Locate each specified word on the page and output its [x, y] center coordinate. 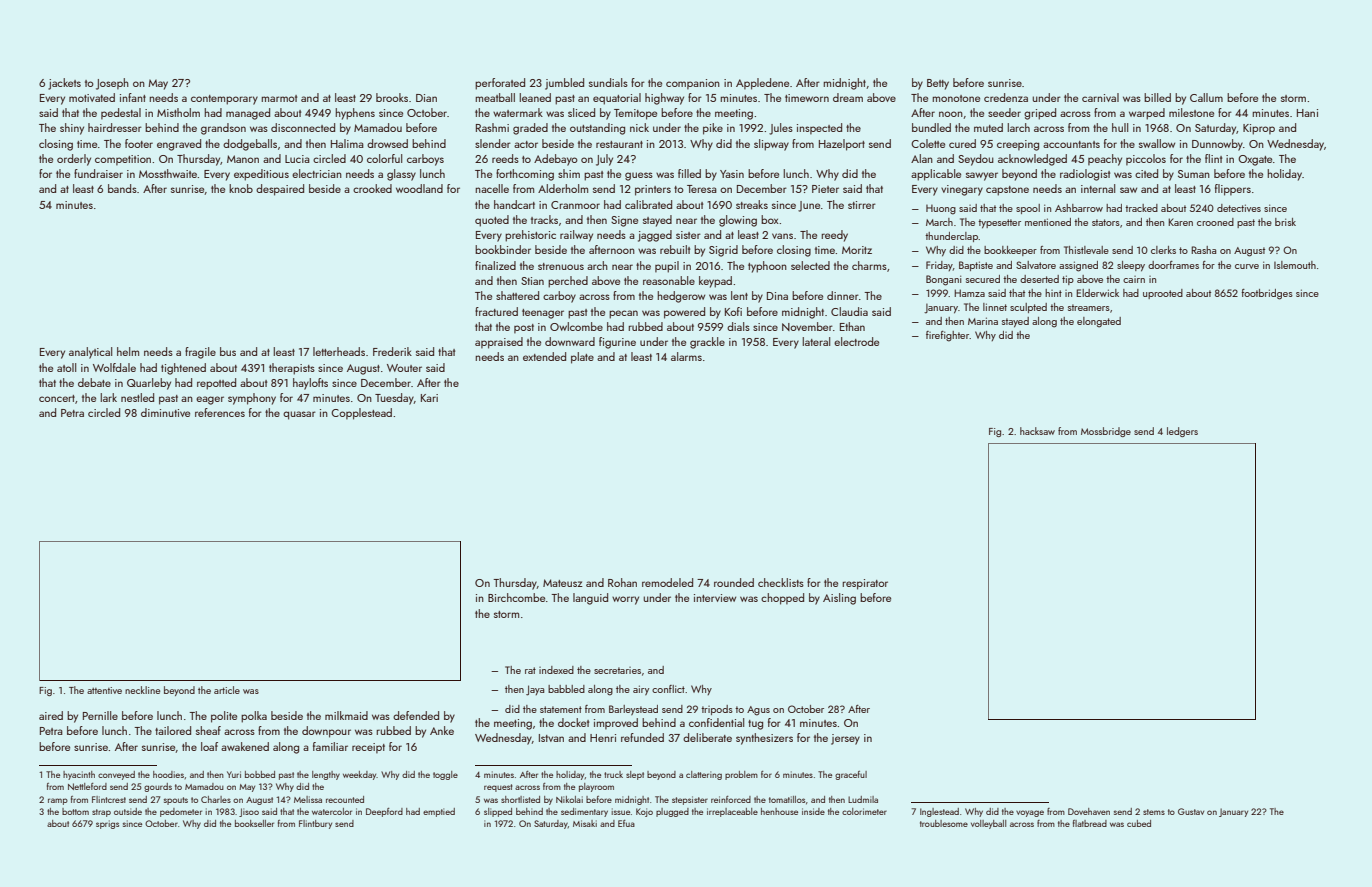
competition [123, 160]
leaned [535, 97]
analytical [90, 353]
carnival [1100, 97]
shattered [517, 295]
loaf [209, 746]
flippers [1233, 190]
